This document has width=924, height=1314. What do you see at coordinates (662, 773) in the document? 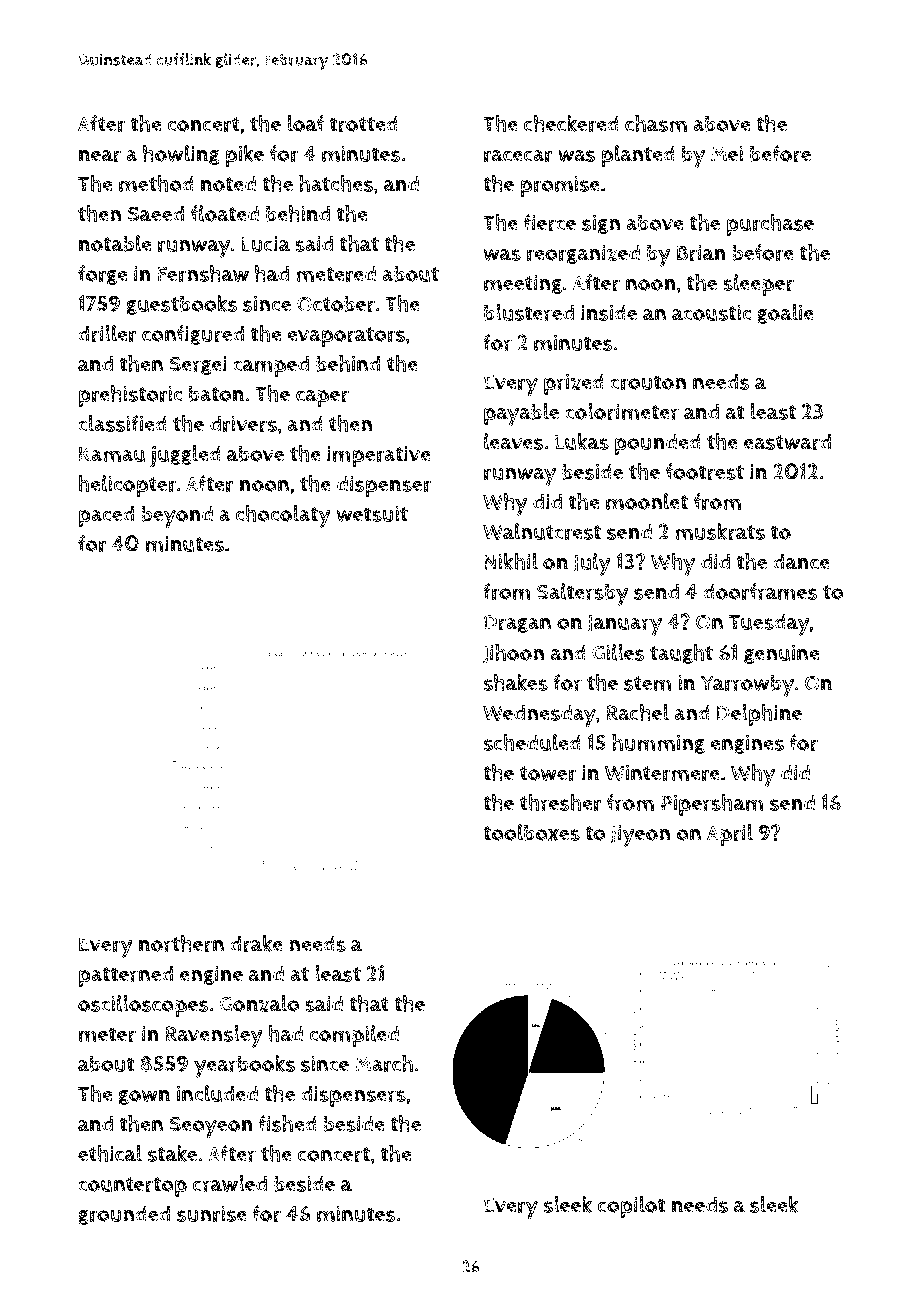
I see `Wintermere` at bounding box center [662, 773].
